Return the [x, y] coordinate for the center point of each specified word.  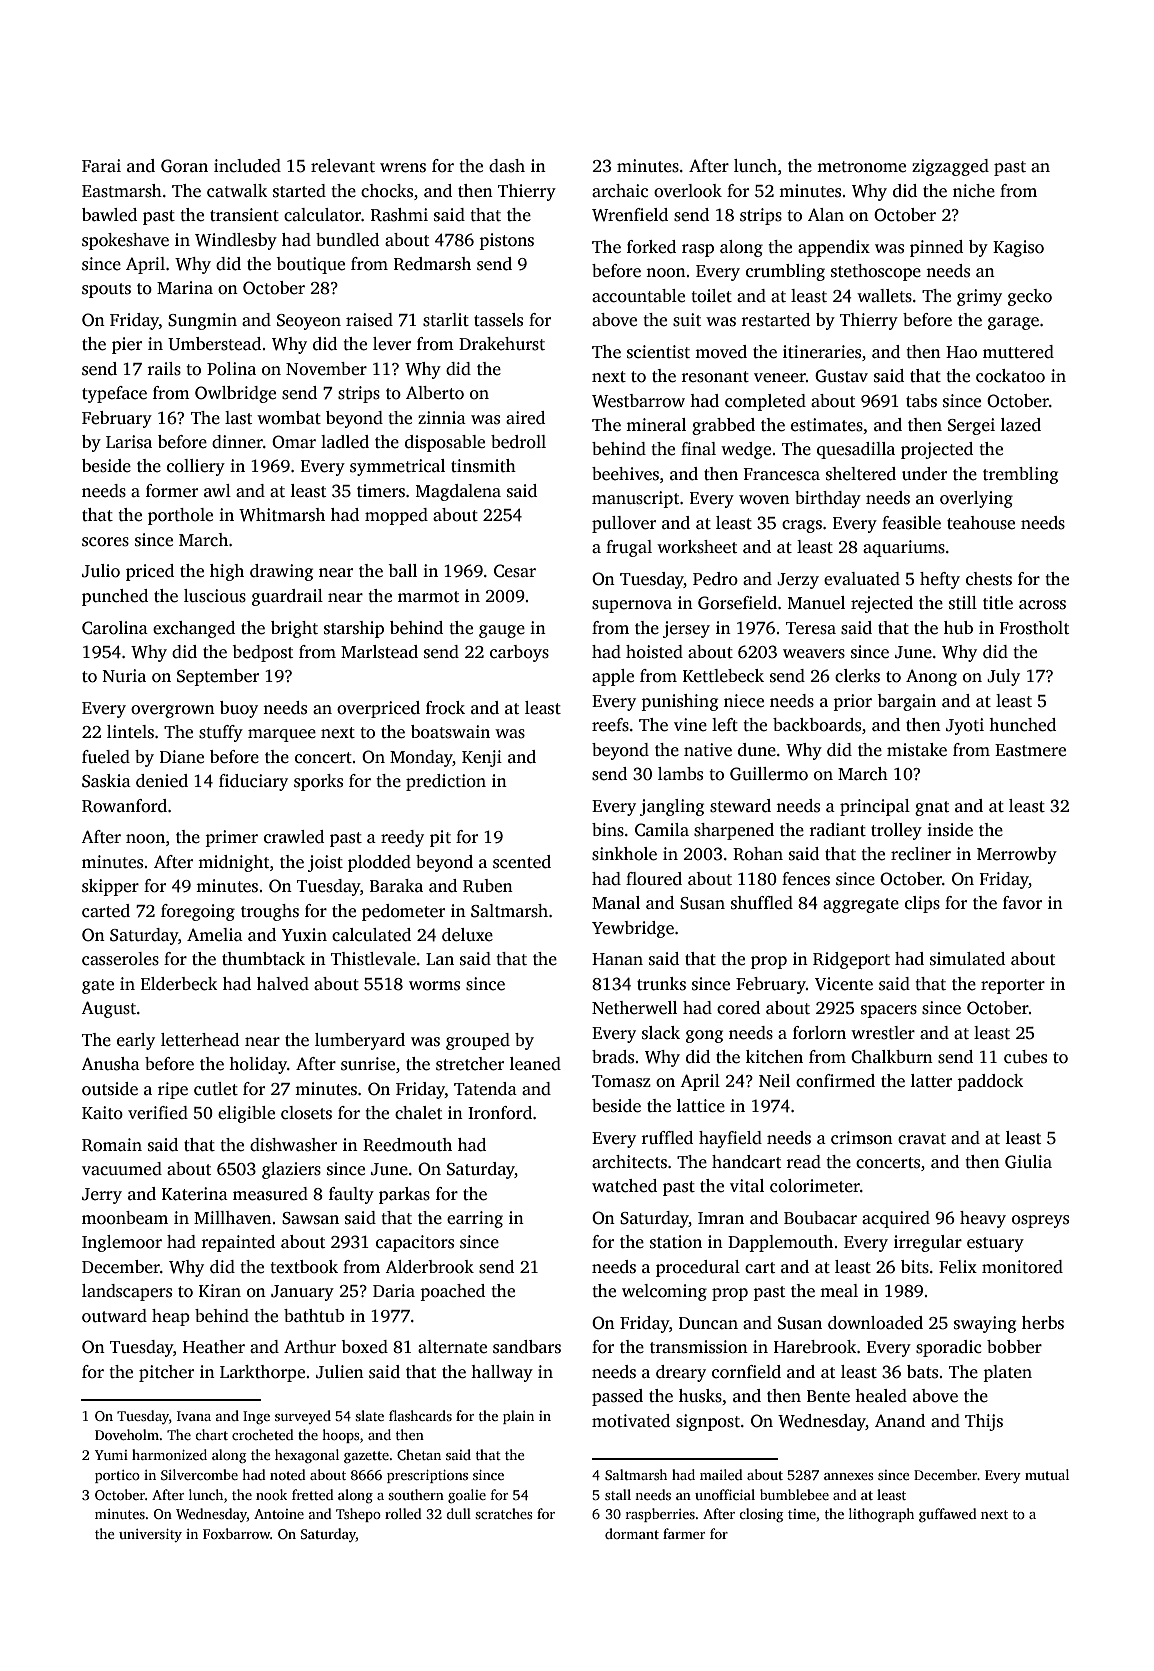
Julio [101, 571]
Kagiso [1018, 248]
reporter [1013, 986]
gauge [502, 631]
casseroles [120, 959]
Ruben [488, 886]
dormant [632, 1533]
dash [507, 166]
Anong [931, 677]
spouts [106, 290]
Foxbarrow [237, 1533]
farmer [684, 1533]
